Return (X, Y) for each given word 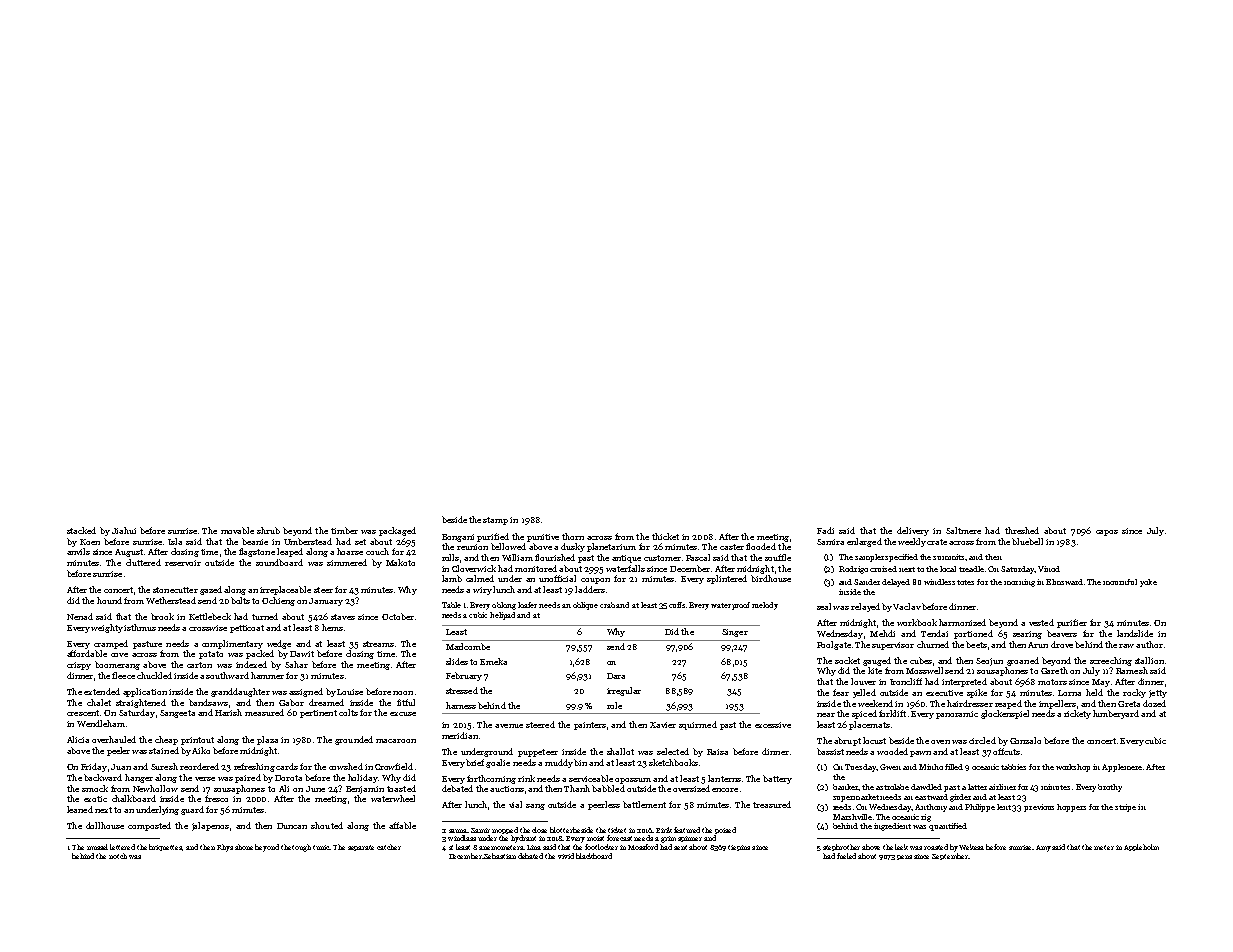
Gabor (291, 702)
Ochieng (278, 601)
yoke (1148, 583)
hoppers (1071, 808)
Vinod (1049, 569)
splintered (727, 579)
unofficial (557, 578)
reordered (199, 766)
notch (118, 856)
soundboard (279, 562)
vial (515, 804)
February (464, 676)
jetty (1158, 694)
